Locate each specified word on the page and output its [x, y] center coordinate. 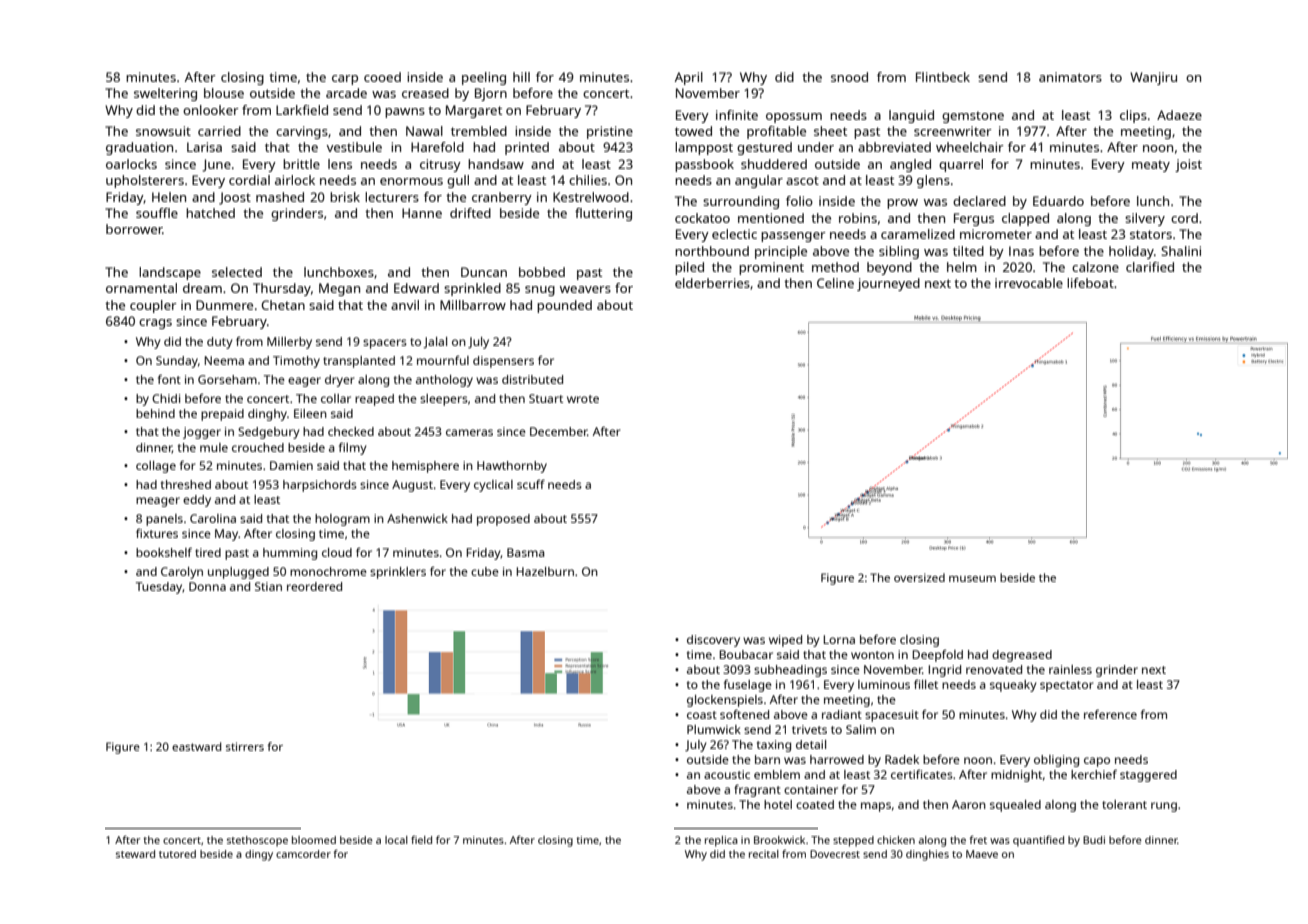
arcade [346, 93]
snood [849, 77]
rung [1164, 807]
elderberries [712, 283]
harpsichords [320, 486]
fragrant [757, 790]
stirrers [245, 746]
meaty [1151, 166]
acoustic [727, 774]
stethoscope [257, 841]
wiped [785, 641]
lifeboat [1090, 283]
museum [972, 579]
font [169, 379]
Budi [1094, 840]
